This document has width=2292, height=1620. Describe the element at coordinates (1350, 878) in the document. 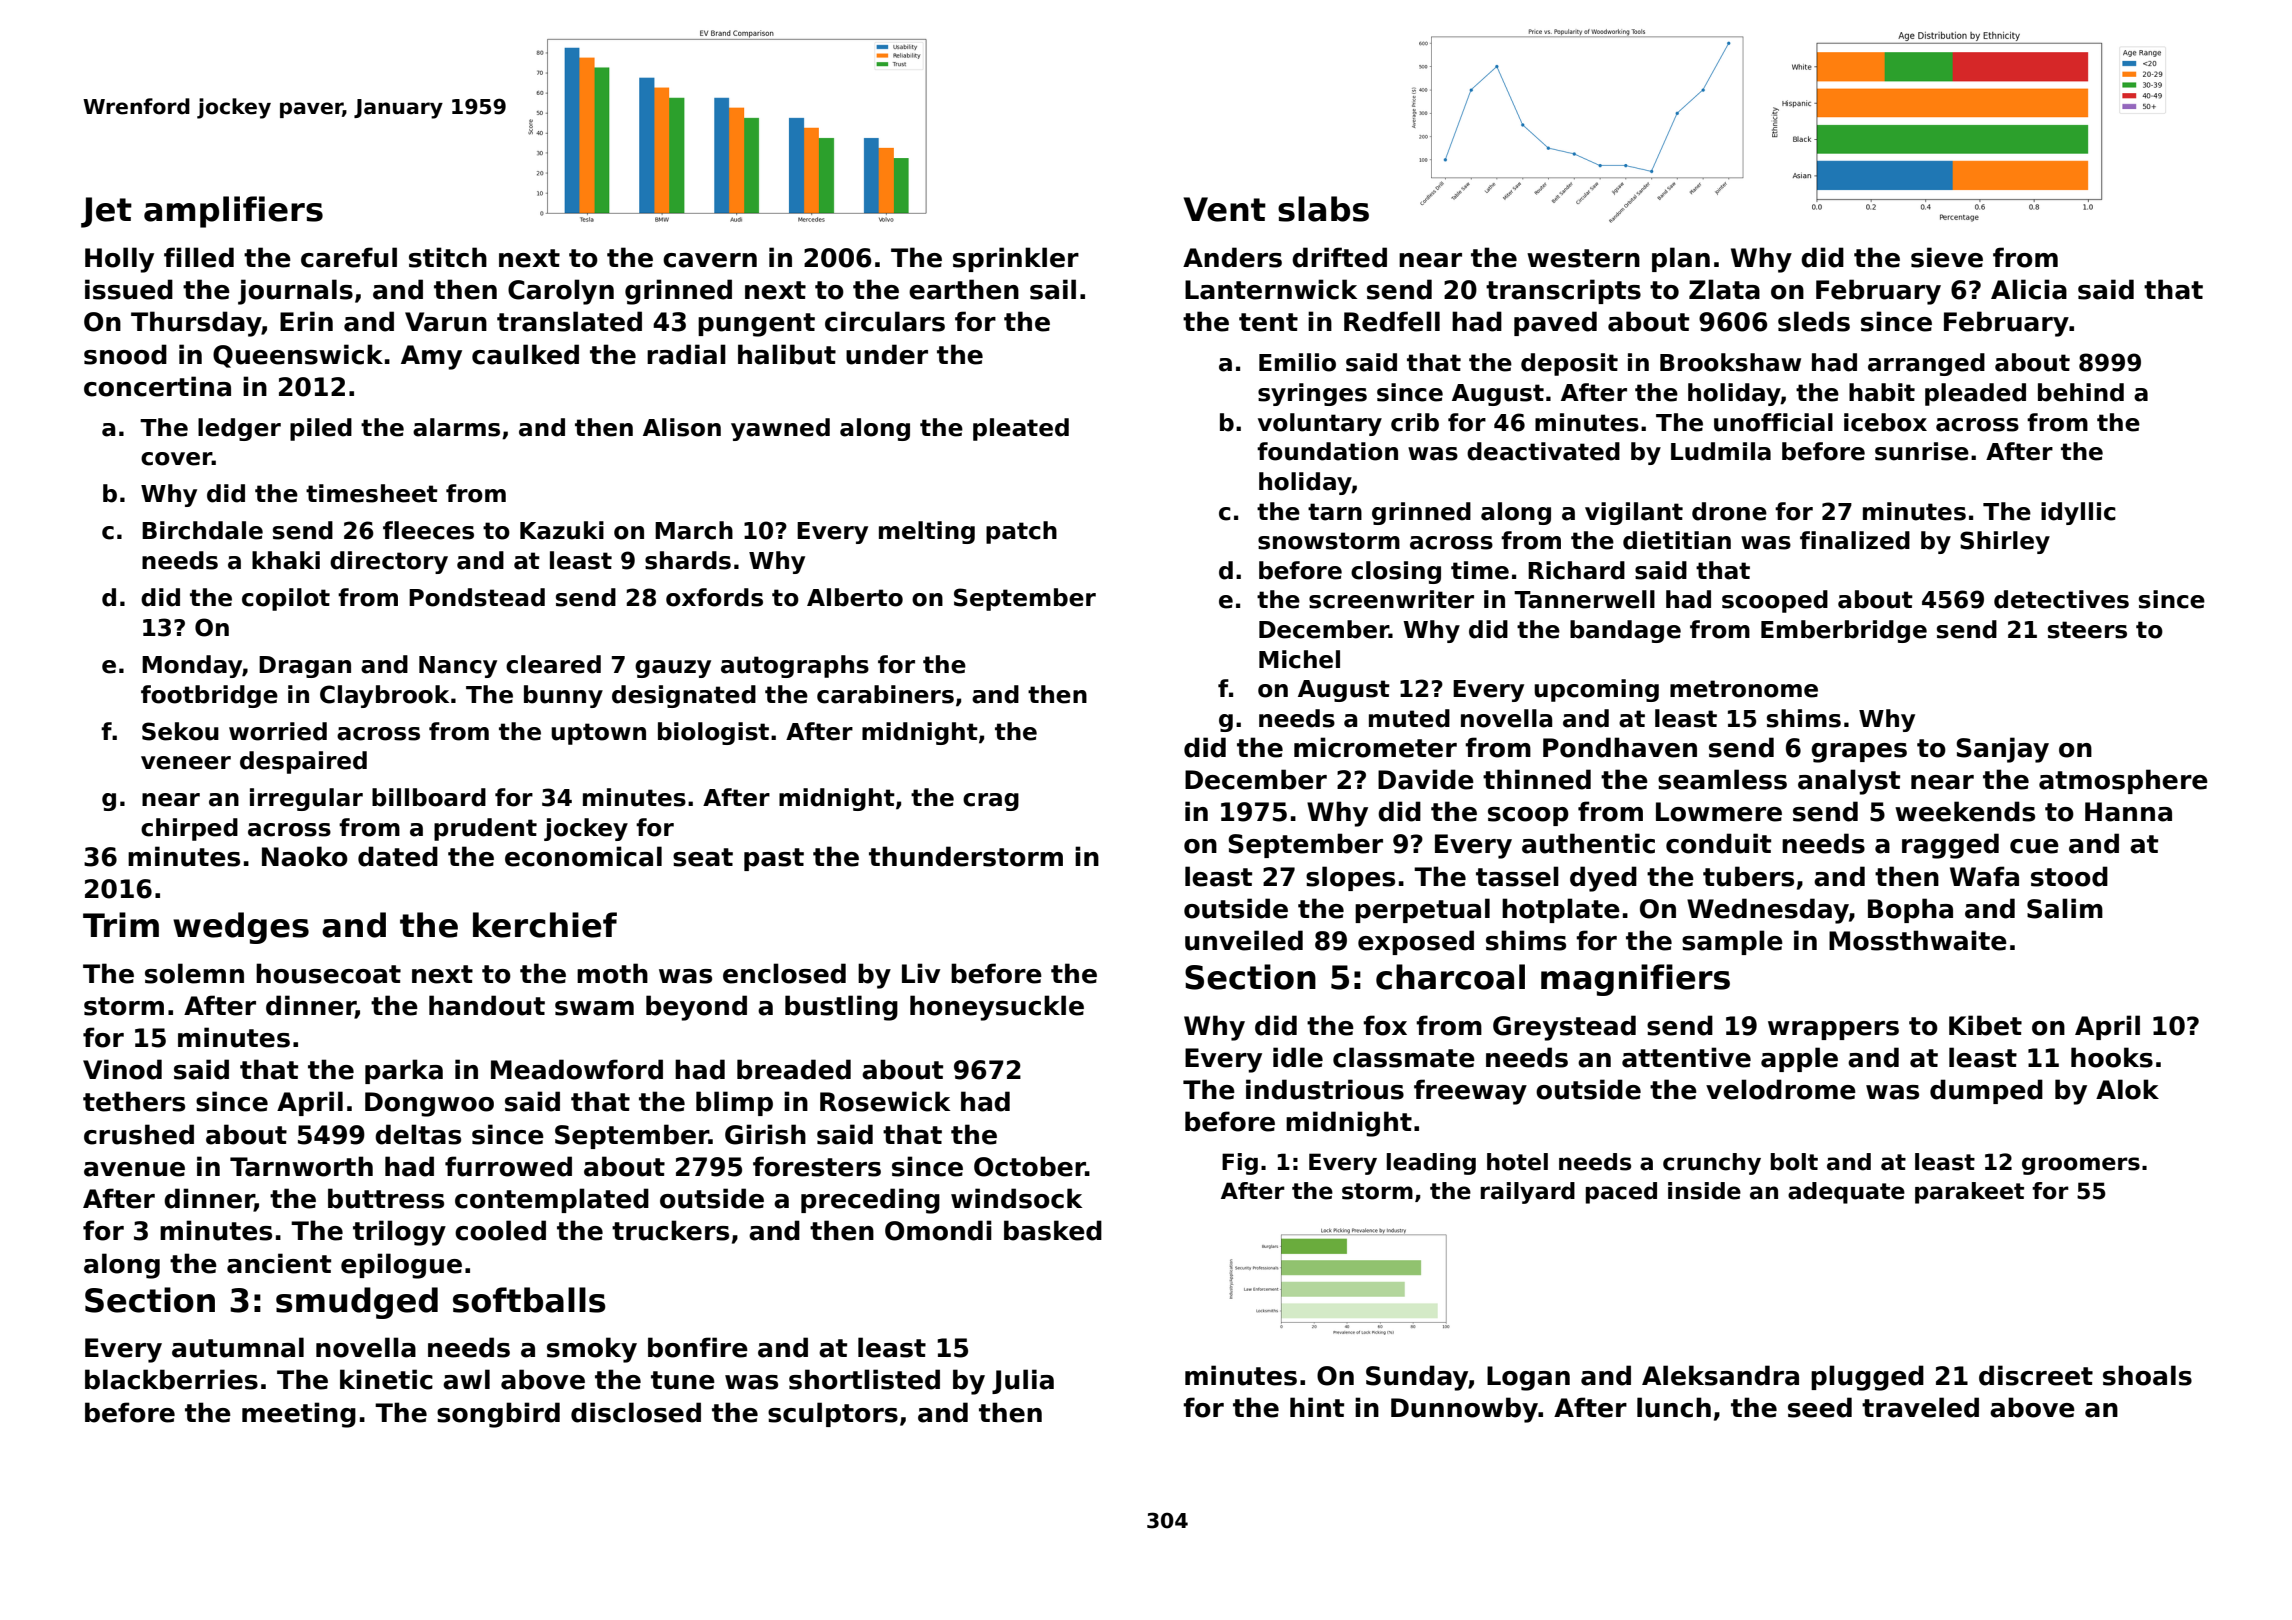

I see `slopes` at that location.
